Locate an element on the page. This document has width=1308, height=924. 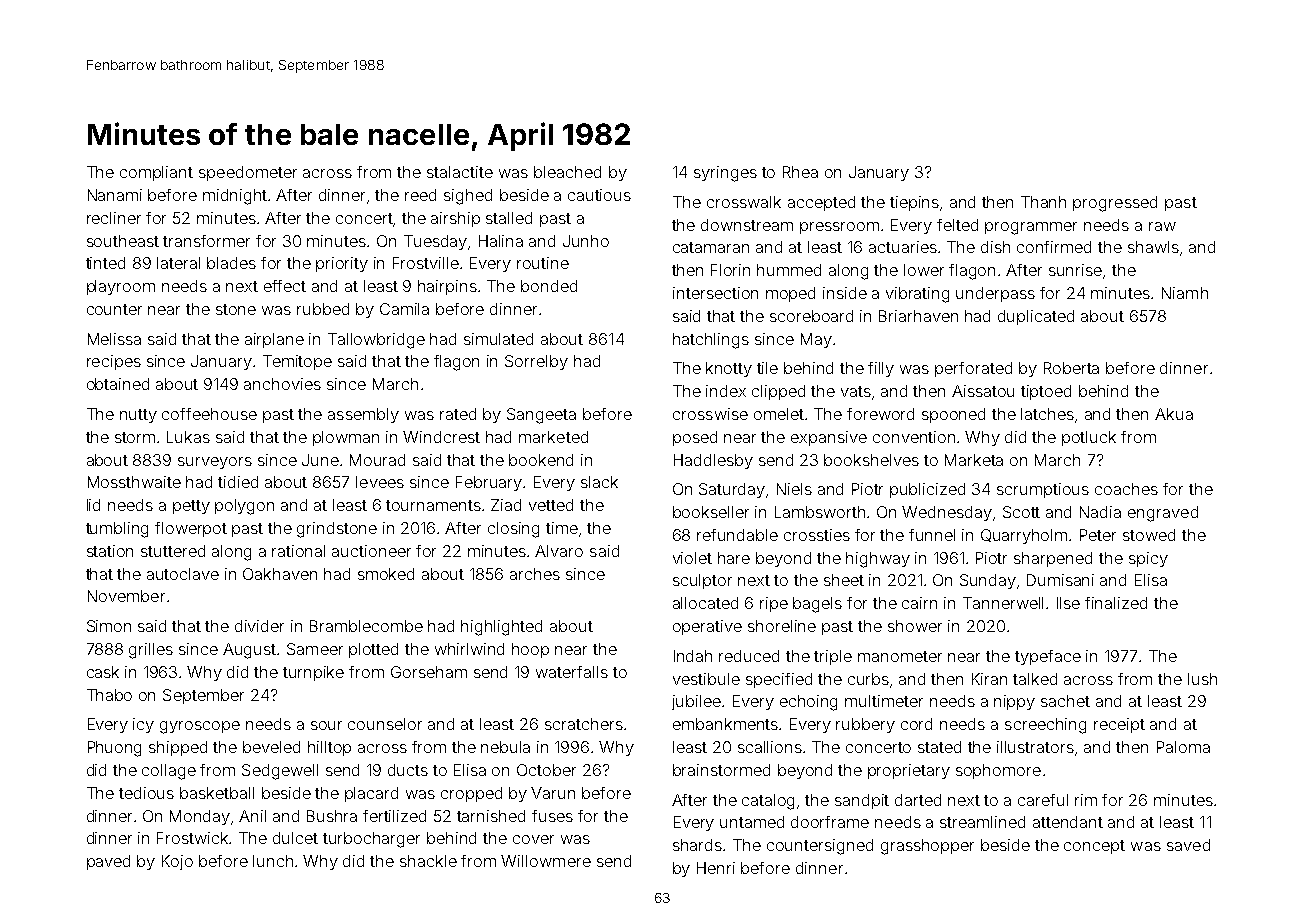
Niamh is located at coordinates (1185, 293).
